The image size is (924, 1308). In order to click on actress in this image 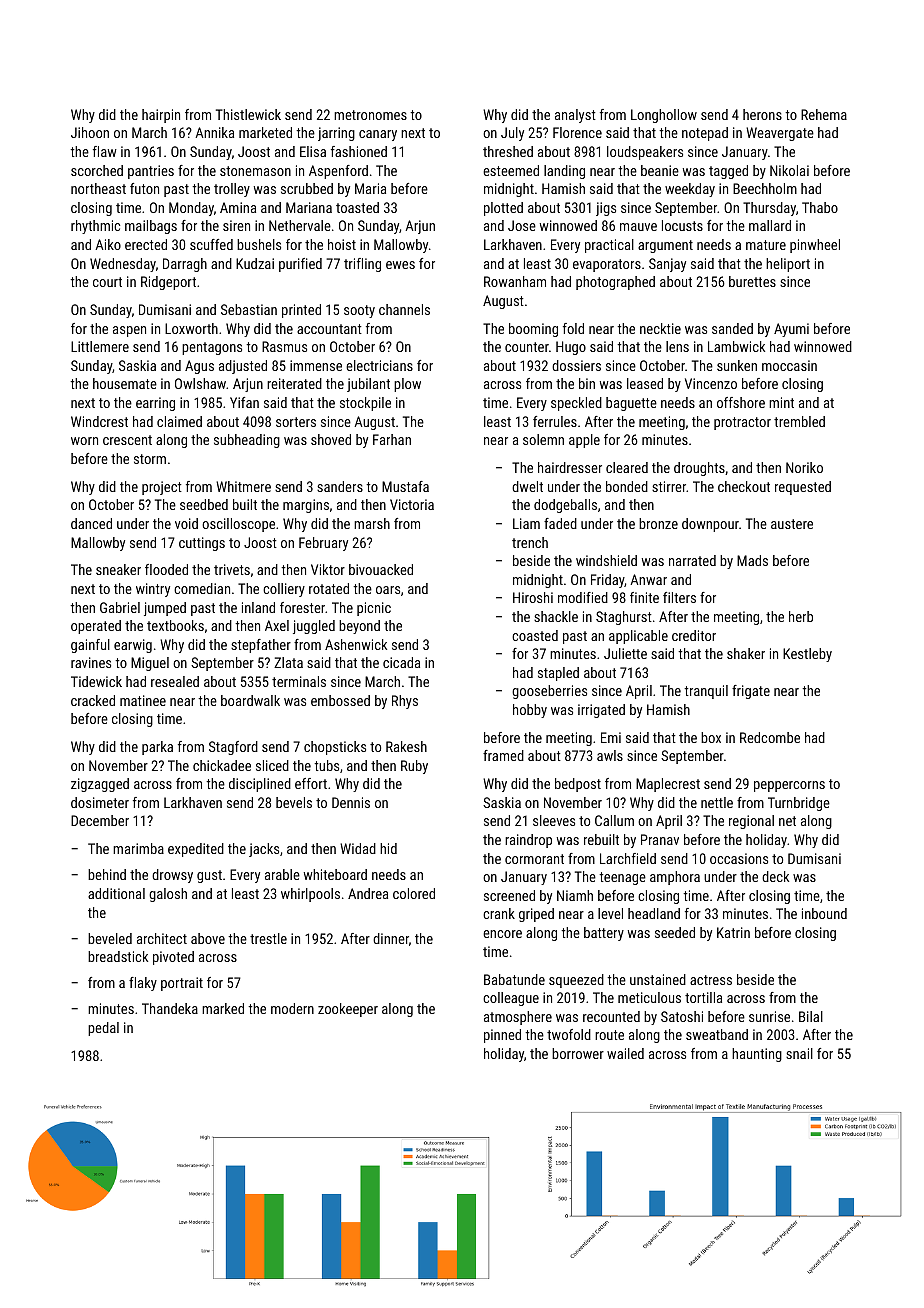, I will do `click(711, 980)`.
